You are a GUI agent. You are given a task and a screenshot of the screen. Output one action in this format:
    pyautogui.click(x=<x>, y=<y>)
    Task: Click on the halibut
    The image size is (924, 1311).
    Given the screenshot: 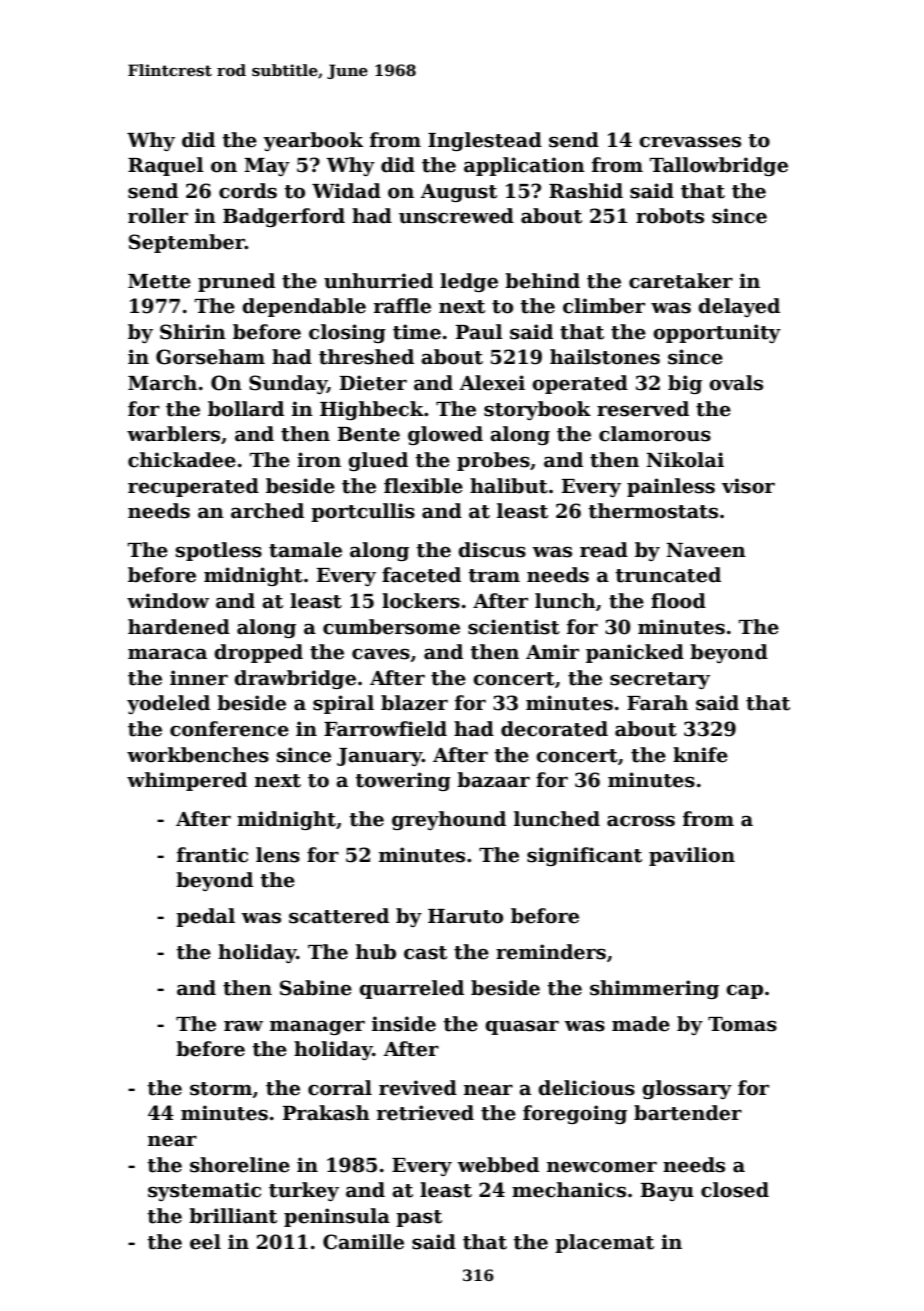 What is the action you would take?
    pyautogui.click(x=509, y=486)
